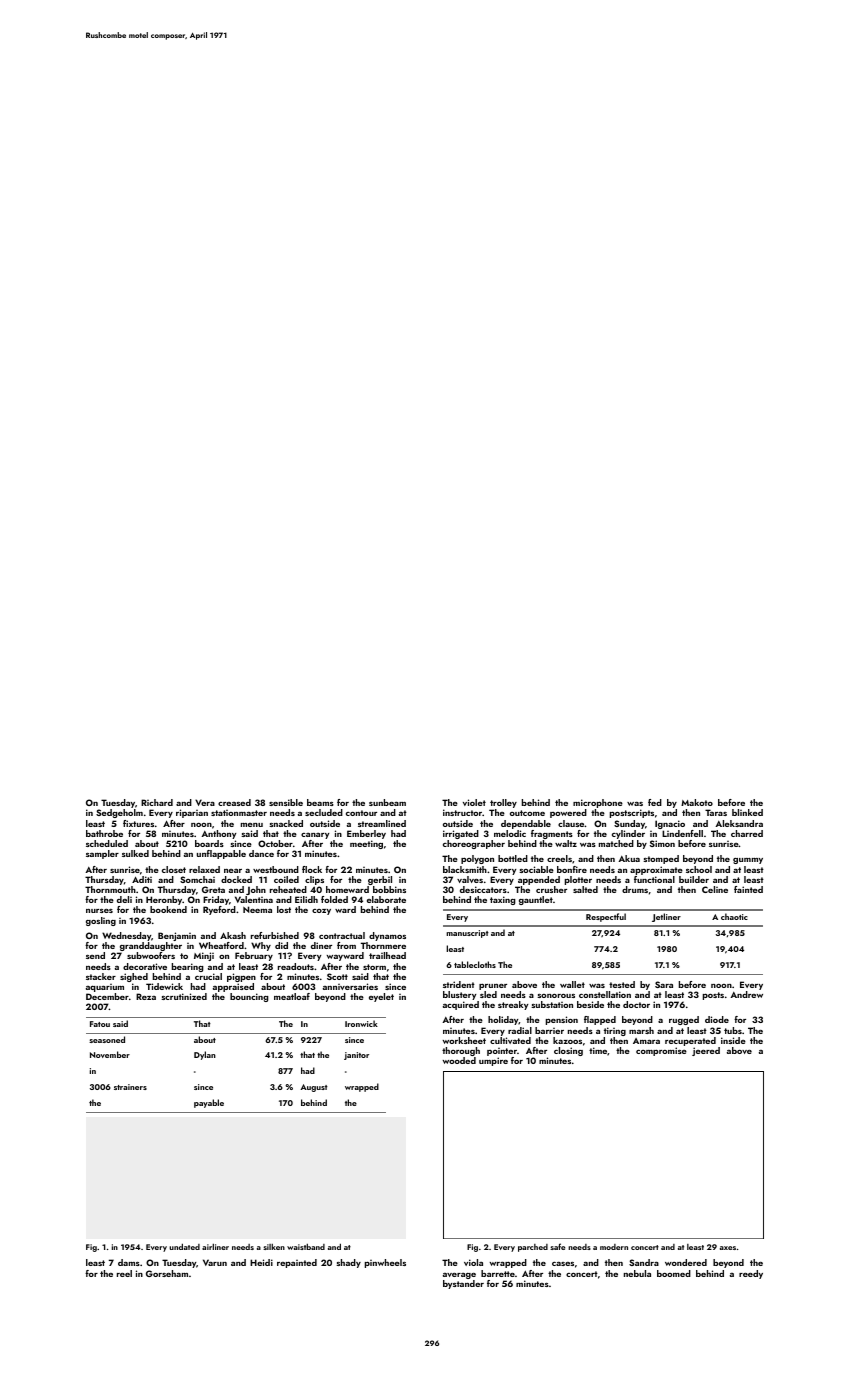 The image size is (849, 1400). I want to click on safe, so click(557, 1246).
